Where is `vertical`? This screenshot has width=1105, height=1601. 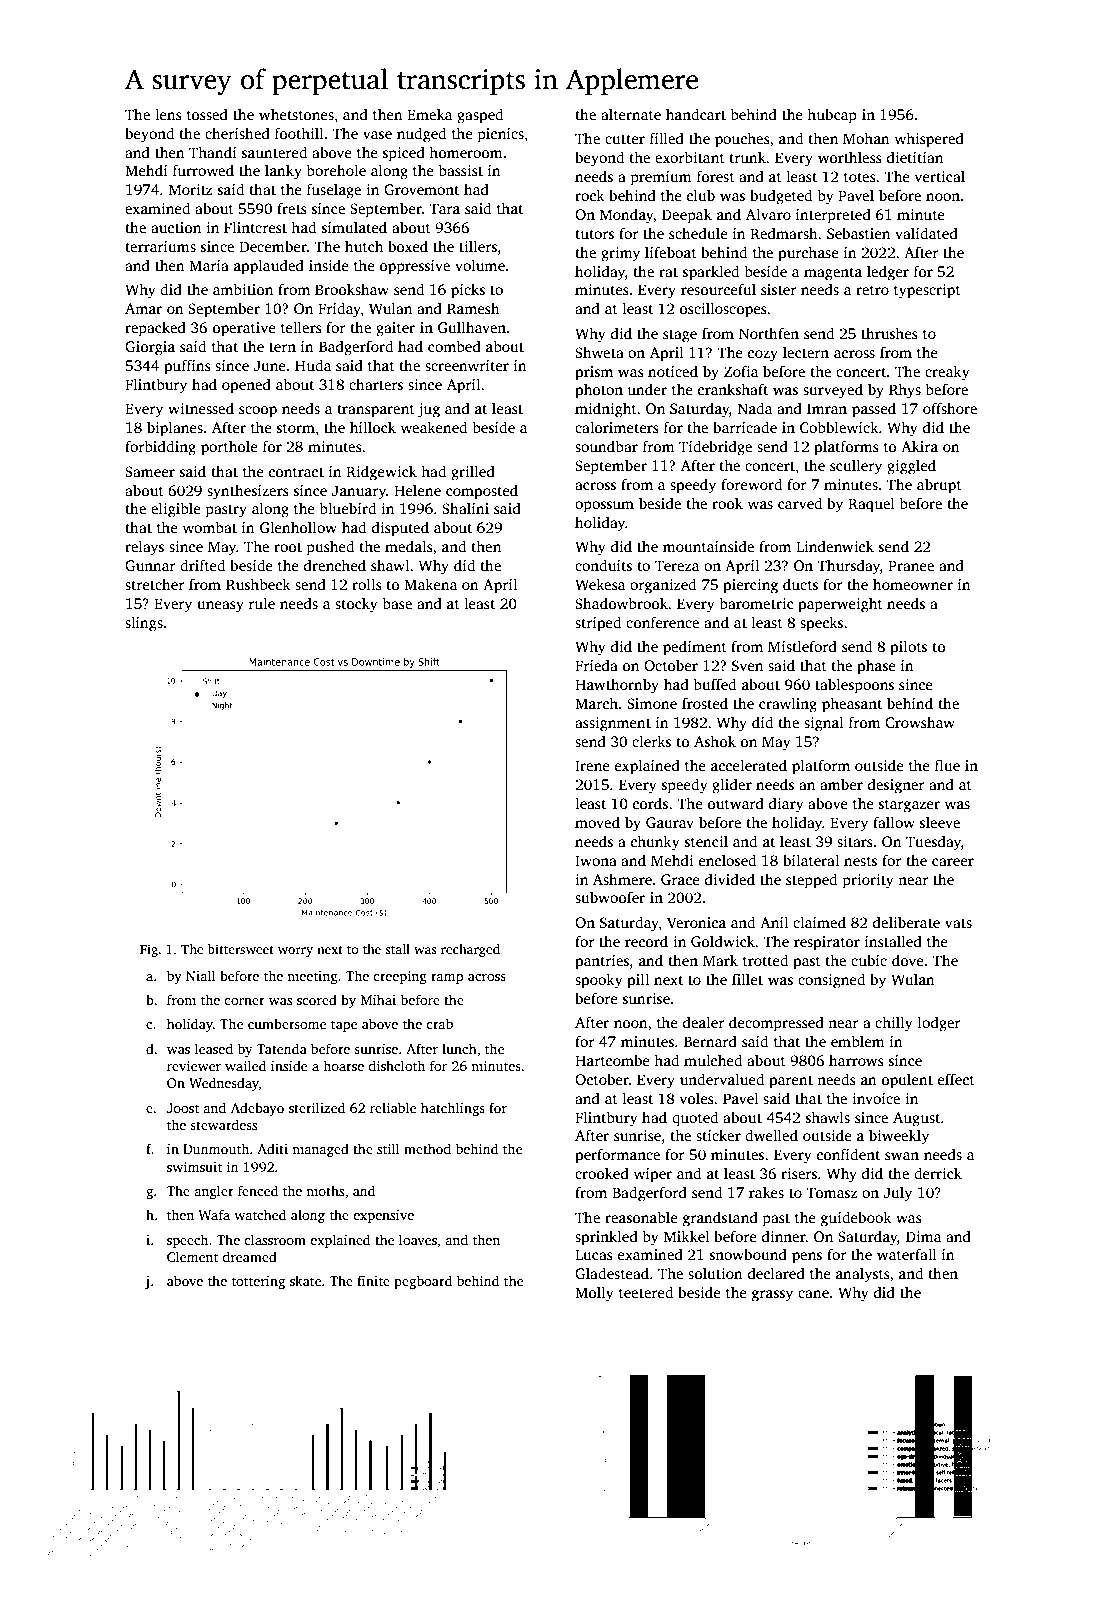
vertical is located at coordinates (939, 176).
